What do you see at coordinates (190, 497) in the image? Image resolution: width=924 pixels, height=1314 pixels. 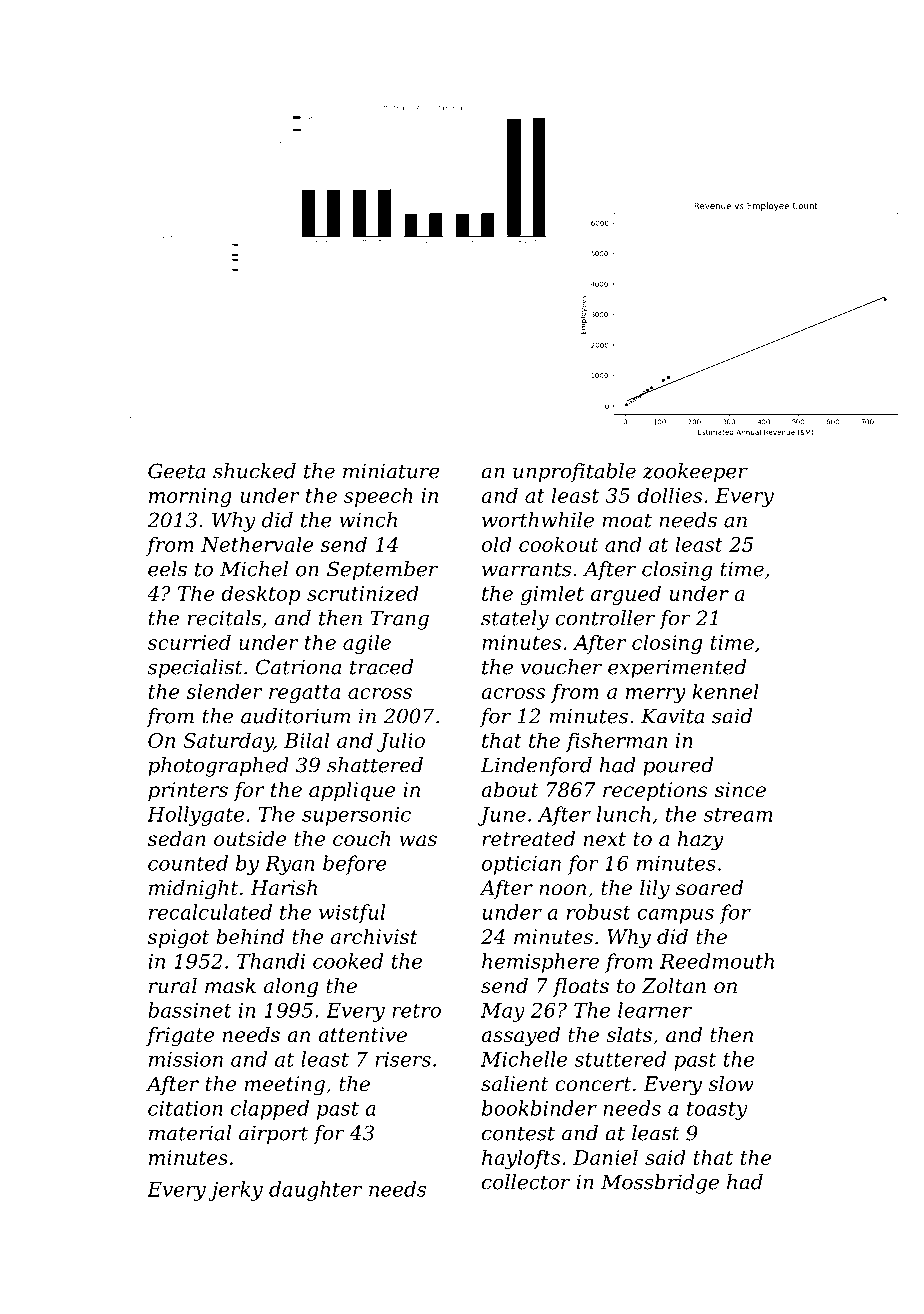 I see `morning` at bounding box center [190, 497].
